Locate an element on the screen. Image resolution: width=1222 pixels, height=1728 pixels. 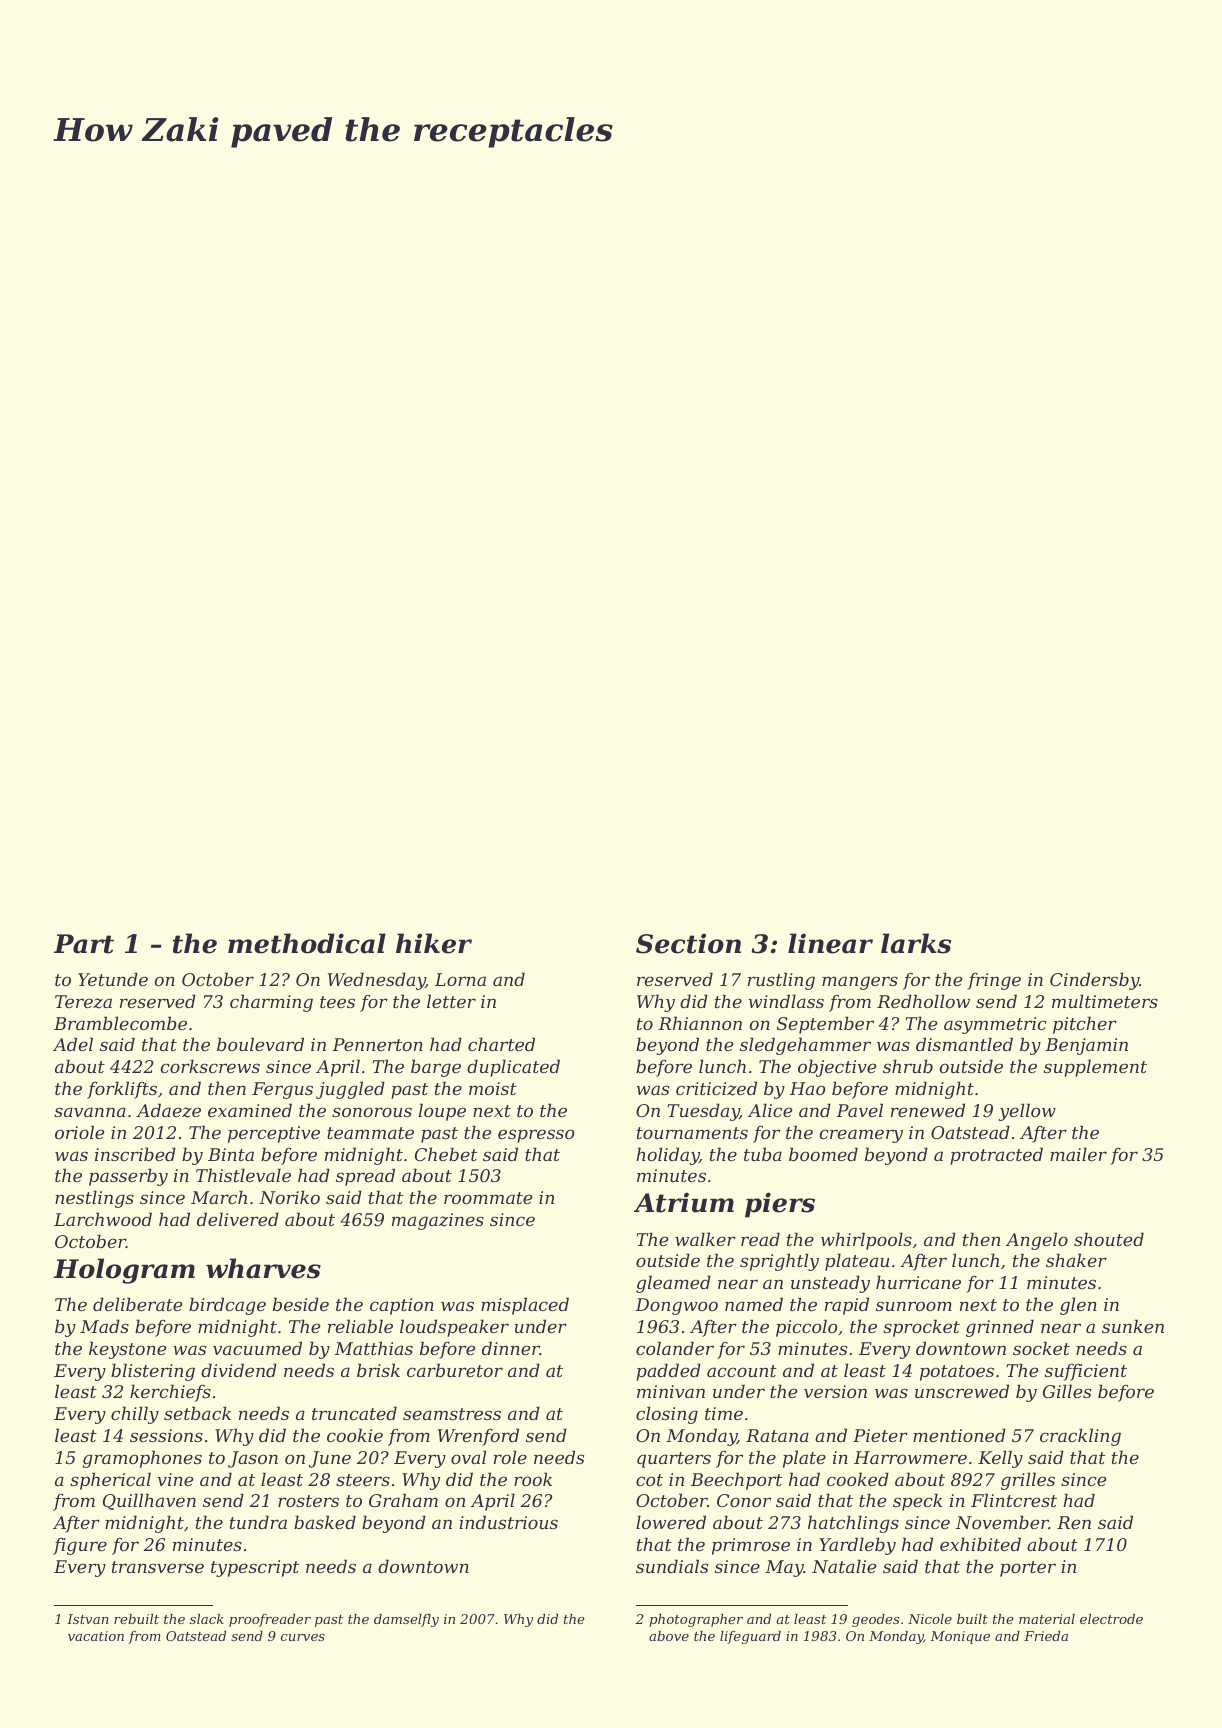
Part is located at coordinates (84, 944).
